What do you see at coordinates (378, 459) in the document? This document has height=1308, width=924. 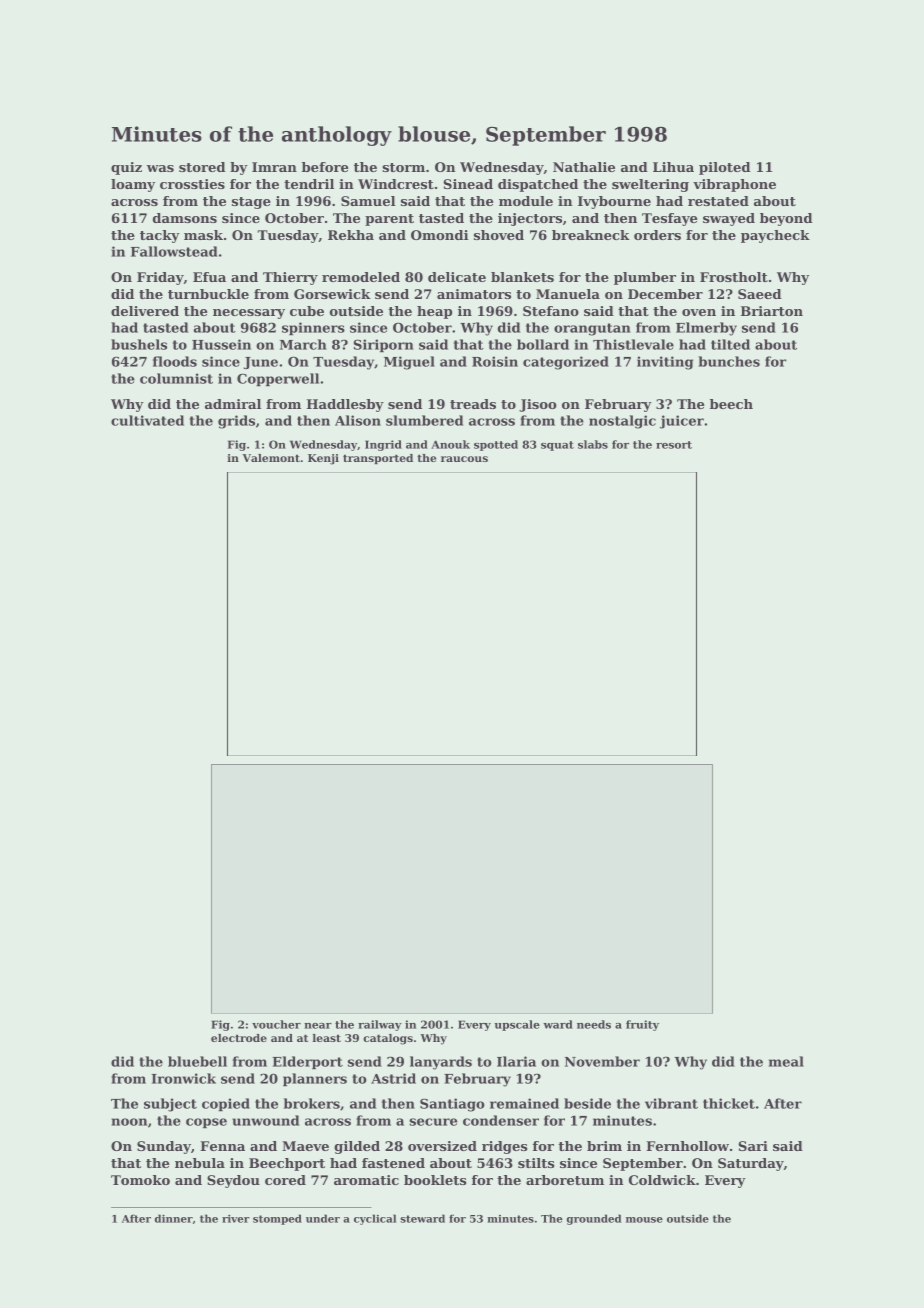 I see `transported` at bounding box center [378, 459].
